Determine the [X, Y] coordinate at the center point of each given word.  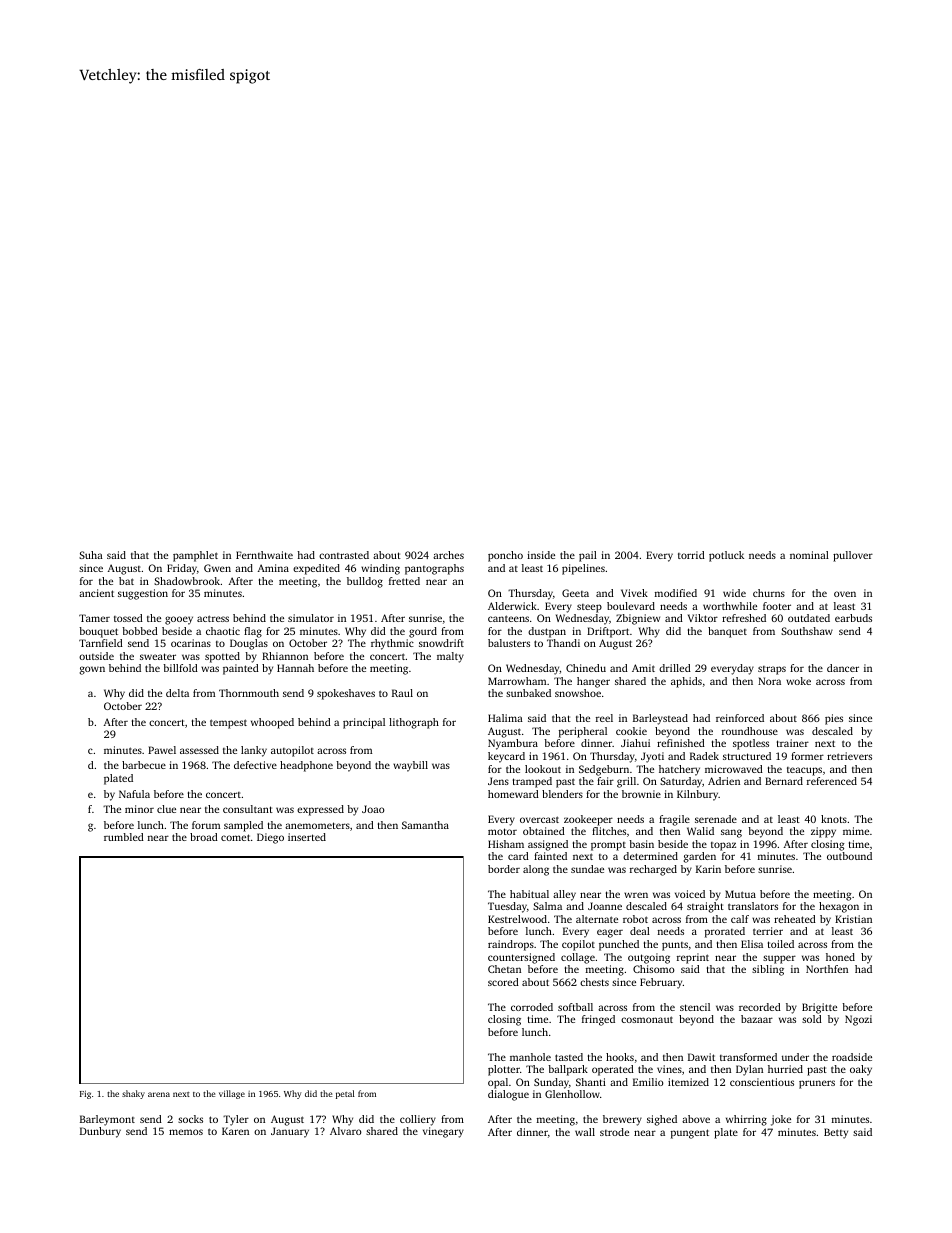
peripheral [583, 732]
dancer [843, 668]
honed [840, 957]
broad [204, 837]
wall [585, 1132]
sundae [587, 869]
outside [96, 656]
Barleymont [107, 1120]
